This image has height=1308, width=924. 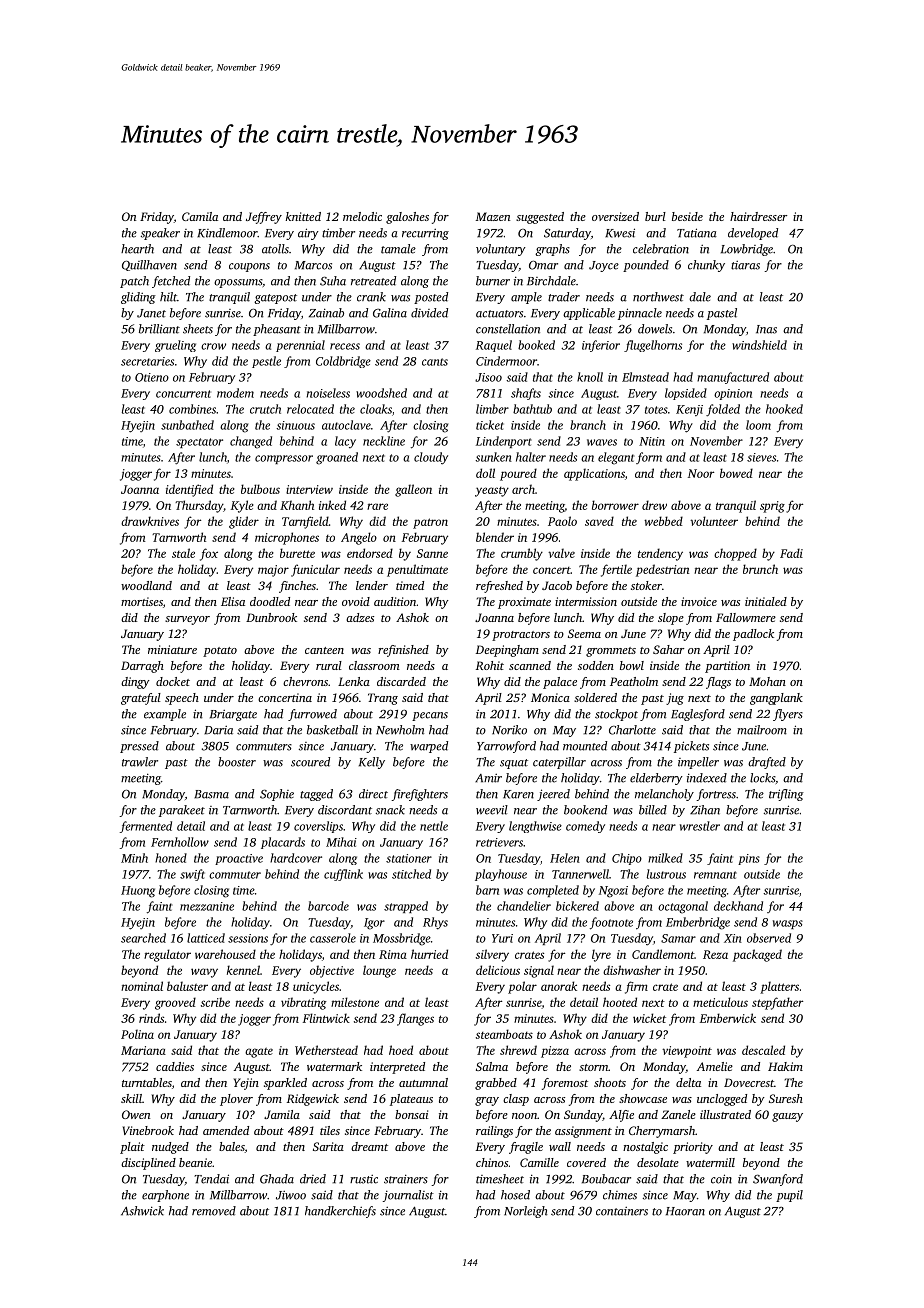 What do you see at coordinates (200, 216) in the image?
I see `Camila` at bounding box center [200, 216].
